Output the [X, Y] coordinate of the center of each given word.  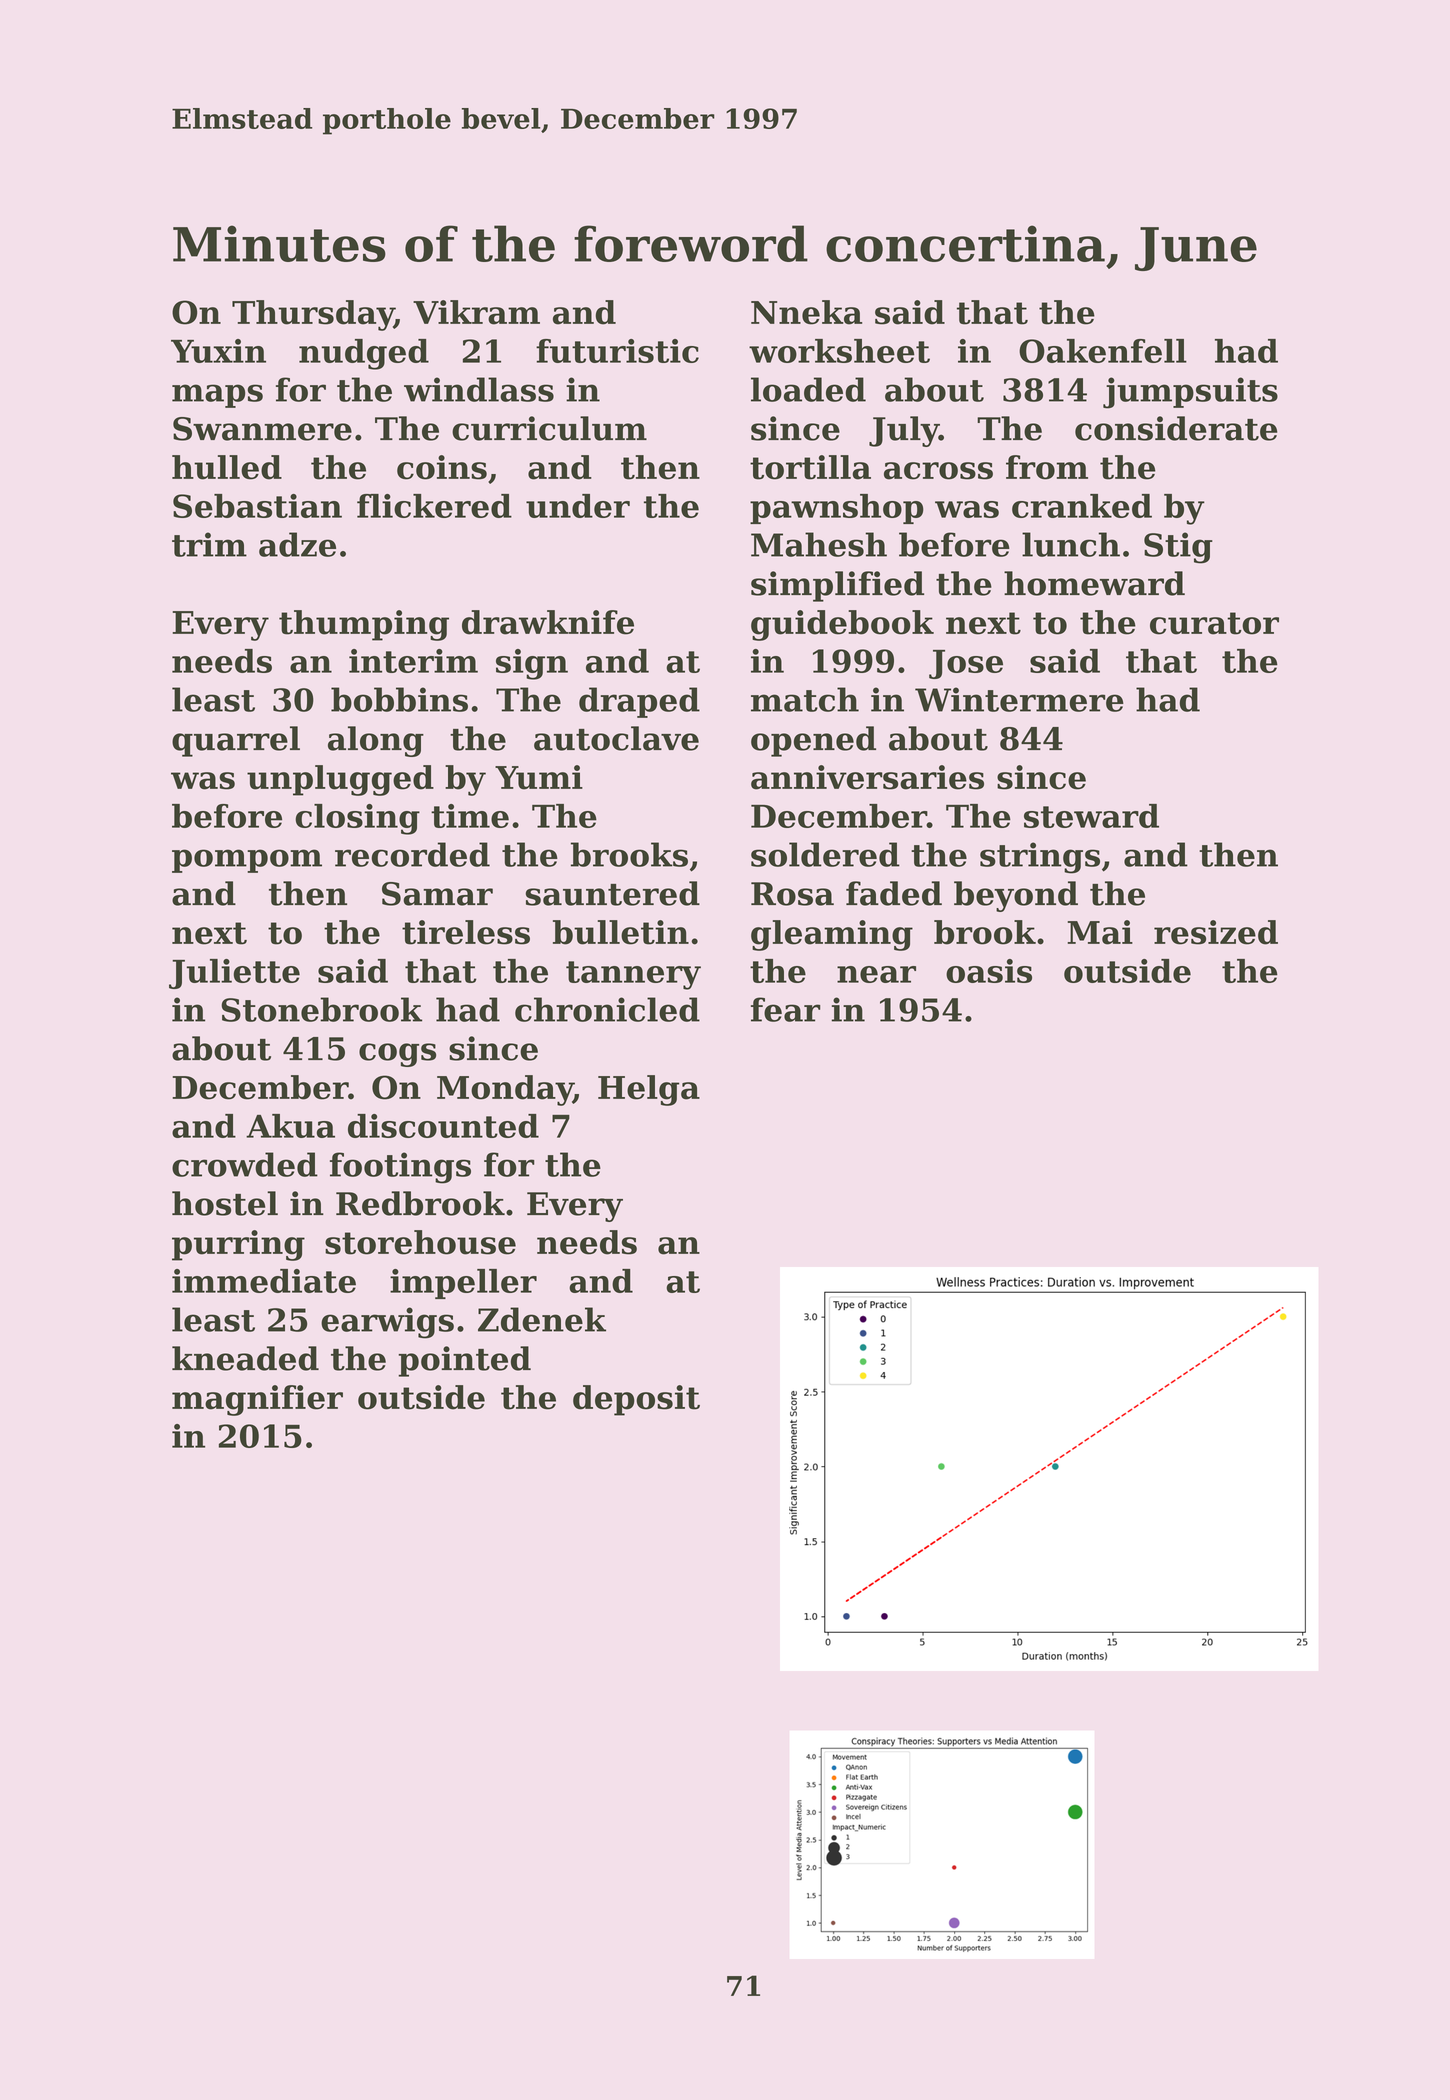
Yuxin [218, 351]
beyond [1016, 896]
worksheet [839, 351]
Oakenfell [1103, 351]
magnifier [257, 1400]
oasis [989, 971]
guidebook [842, 625]
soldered [825, 854]
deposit [636, 1400]
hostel [225, 1203]
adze [297, 544]
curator [1214, 623]
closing [357, 819]
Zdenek [542, 1319]
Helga [649, 1090]
